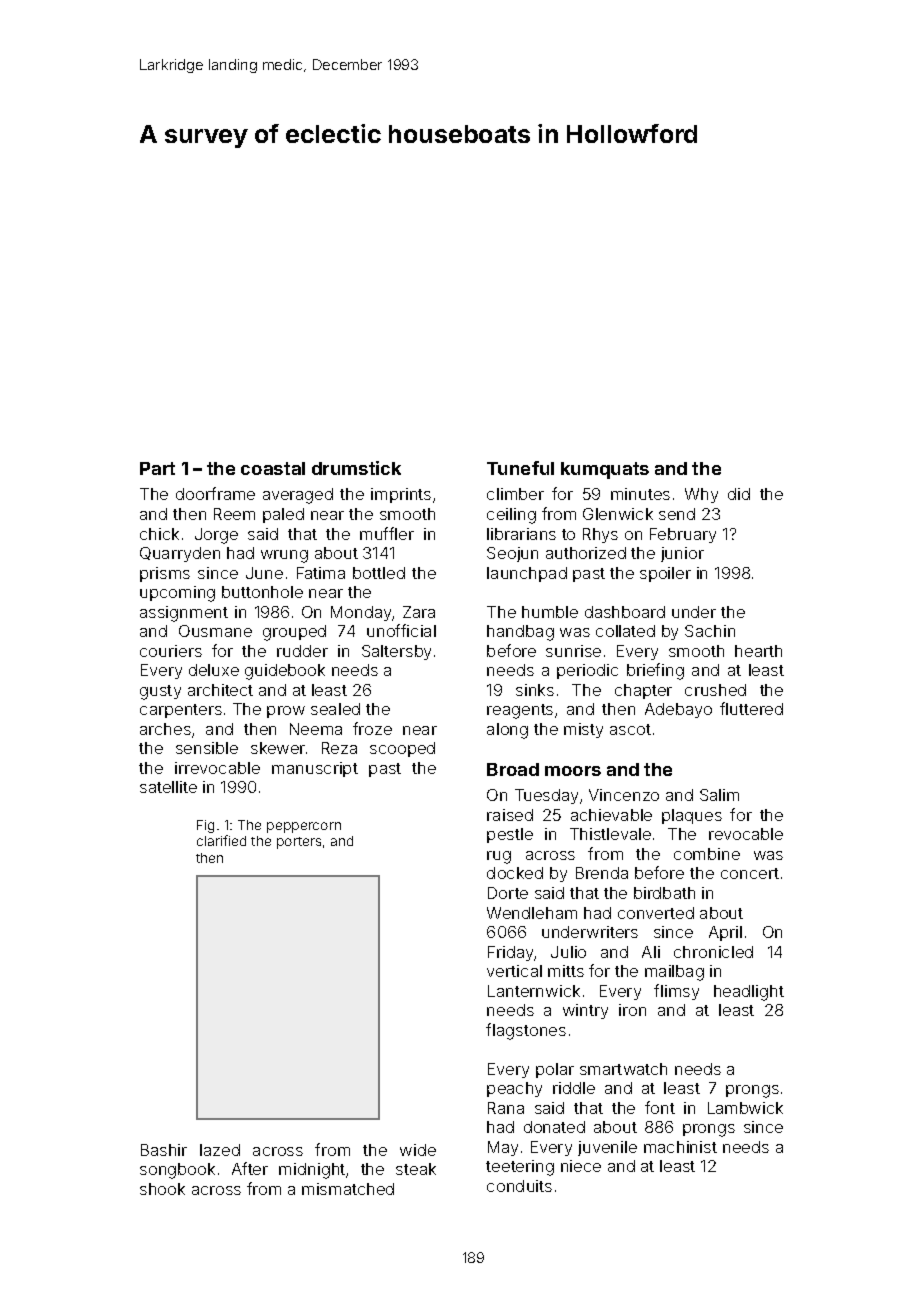  I want to click on Reza, so click(339, 748).
